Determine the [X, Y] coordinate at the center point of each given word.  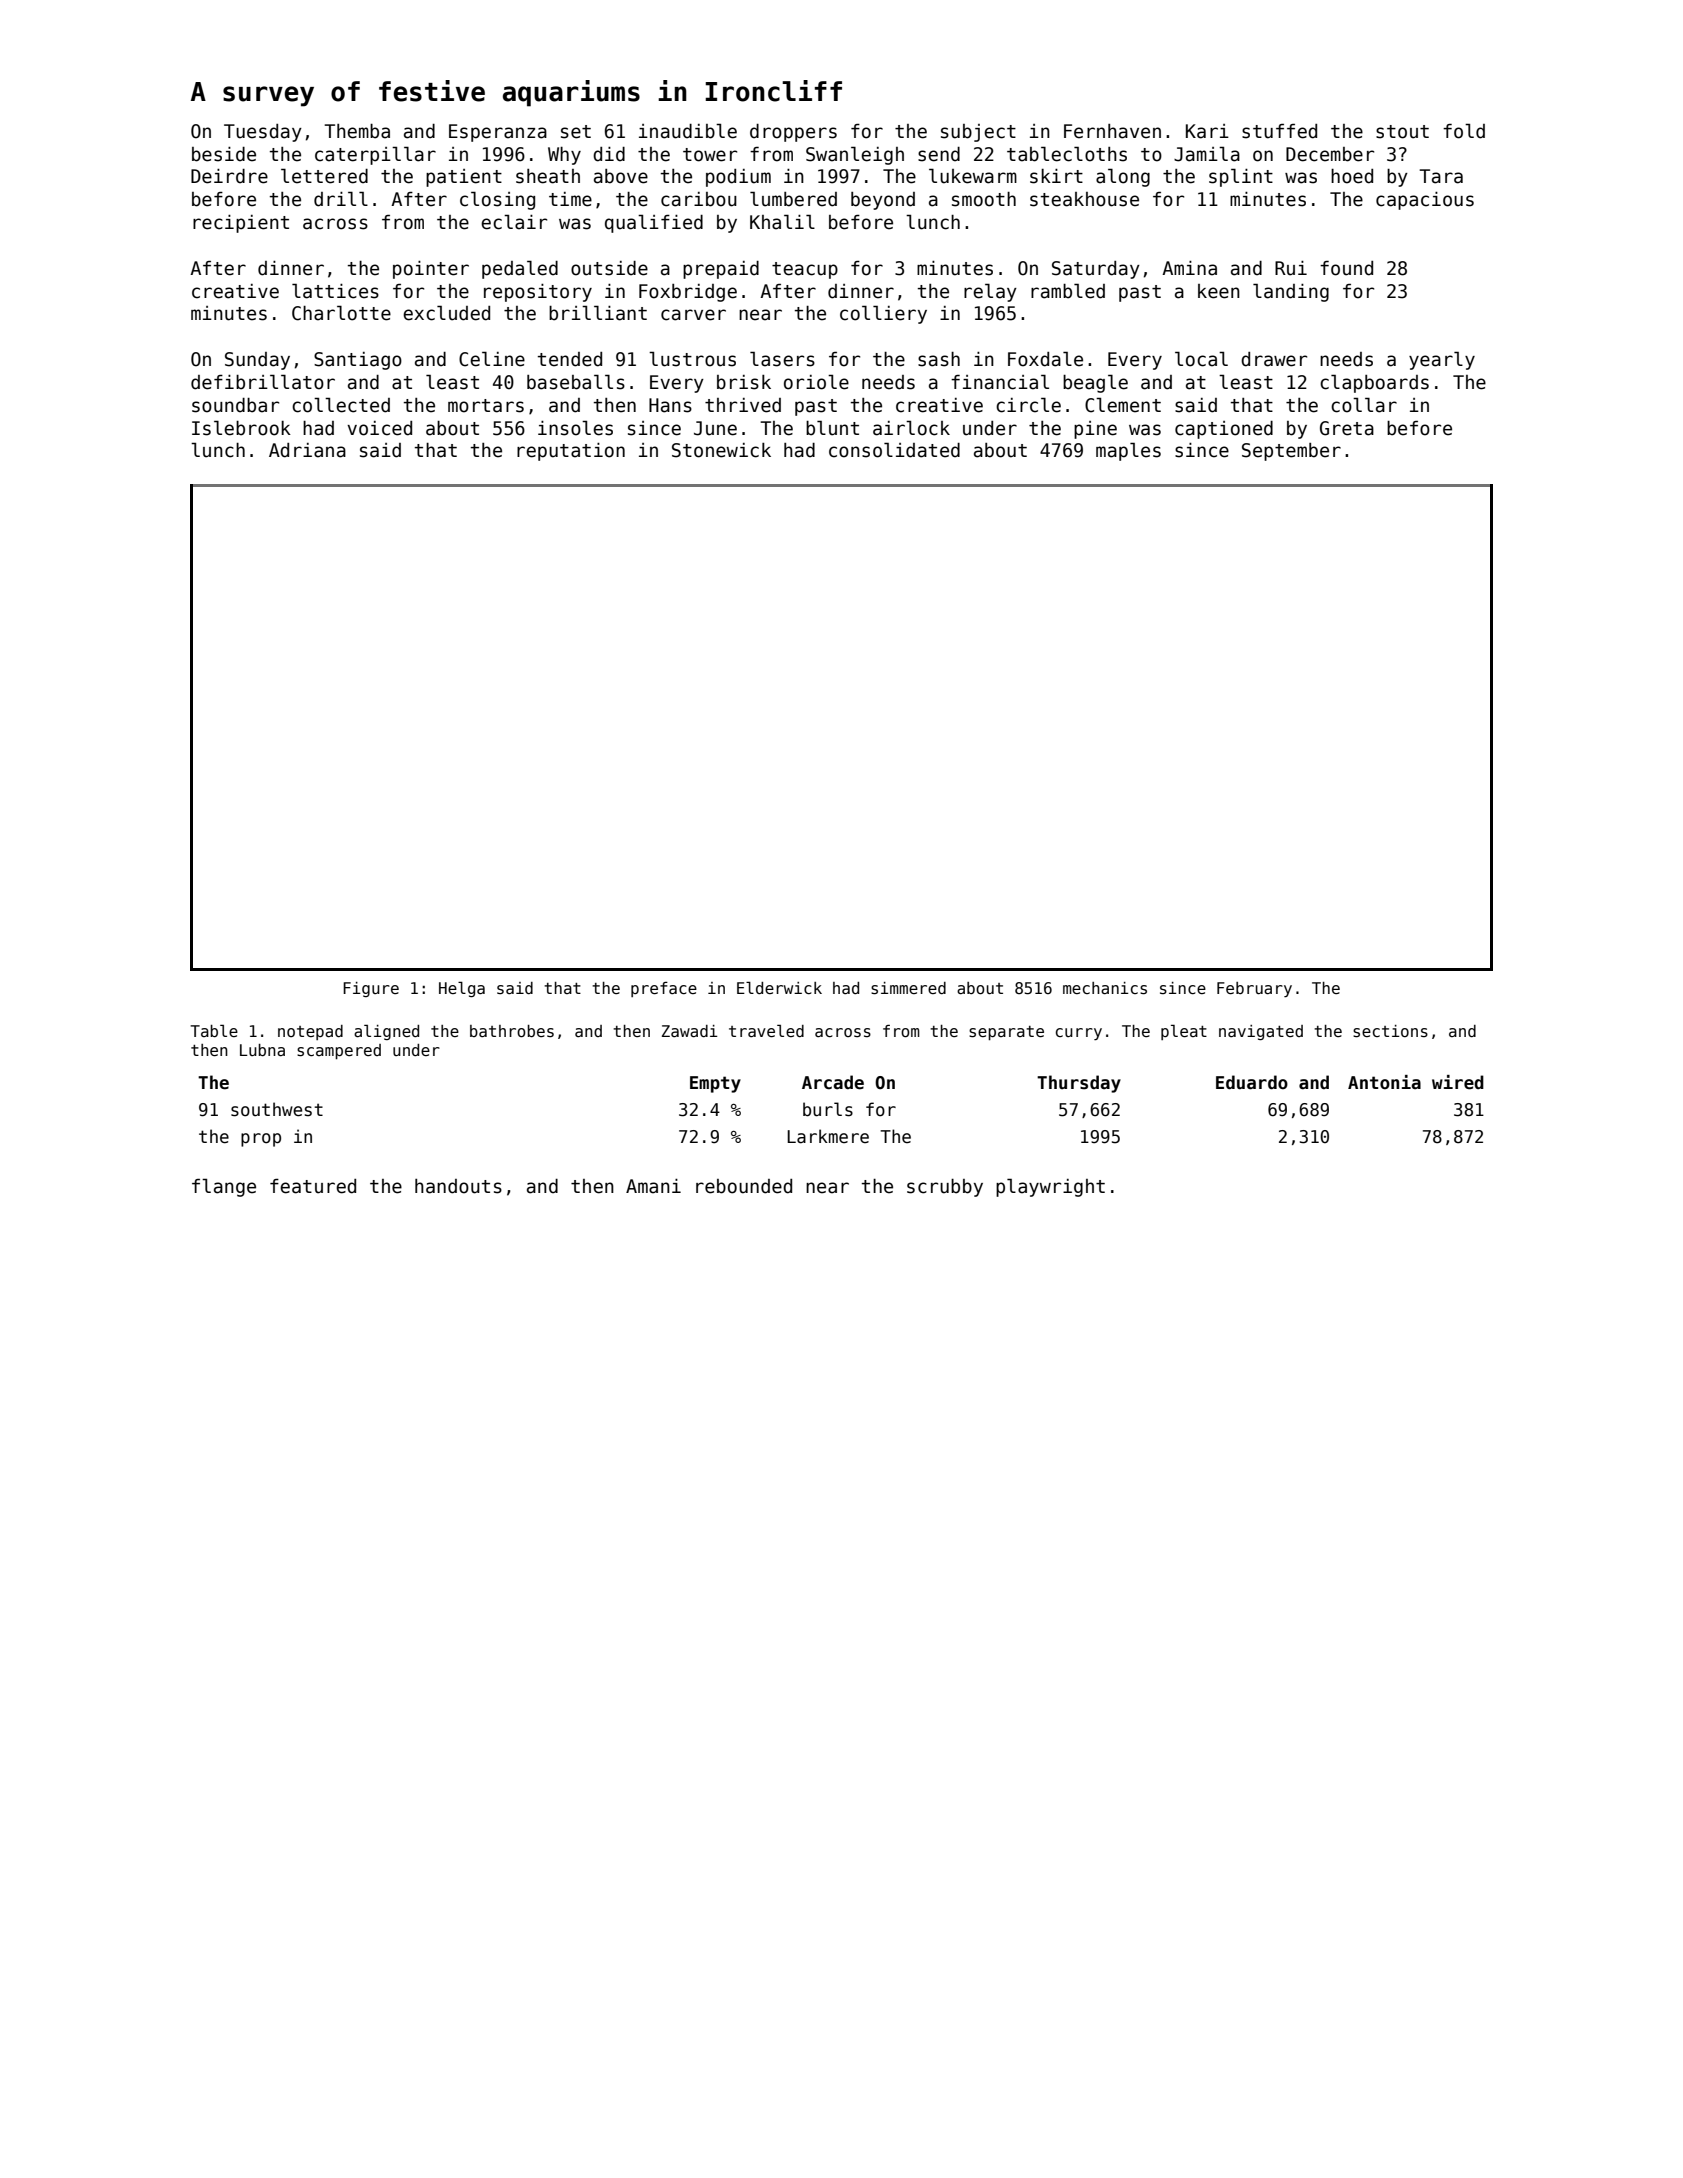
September [1291, 452]
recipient [241, 224]
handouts [458, 1186]
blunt [832, 428]
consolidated [894, 450]
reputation [571, 452]
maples [1128, 451]
